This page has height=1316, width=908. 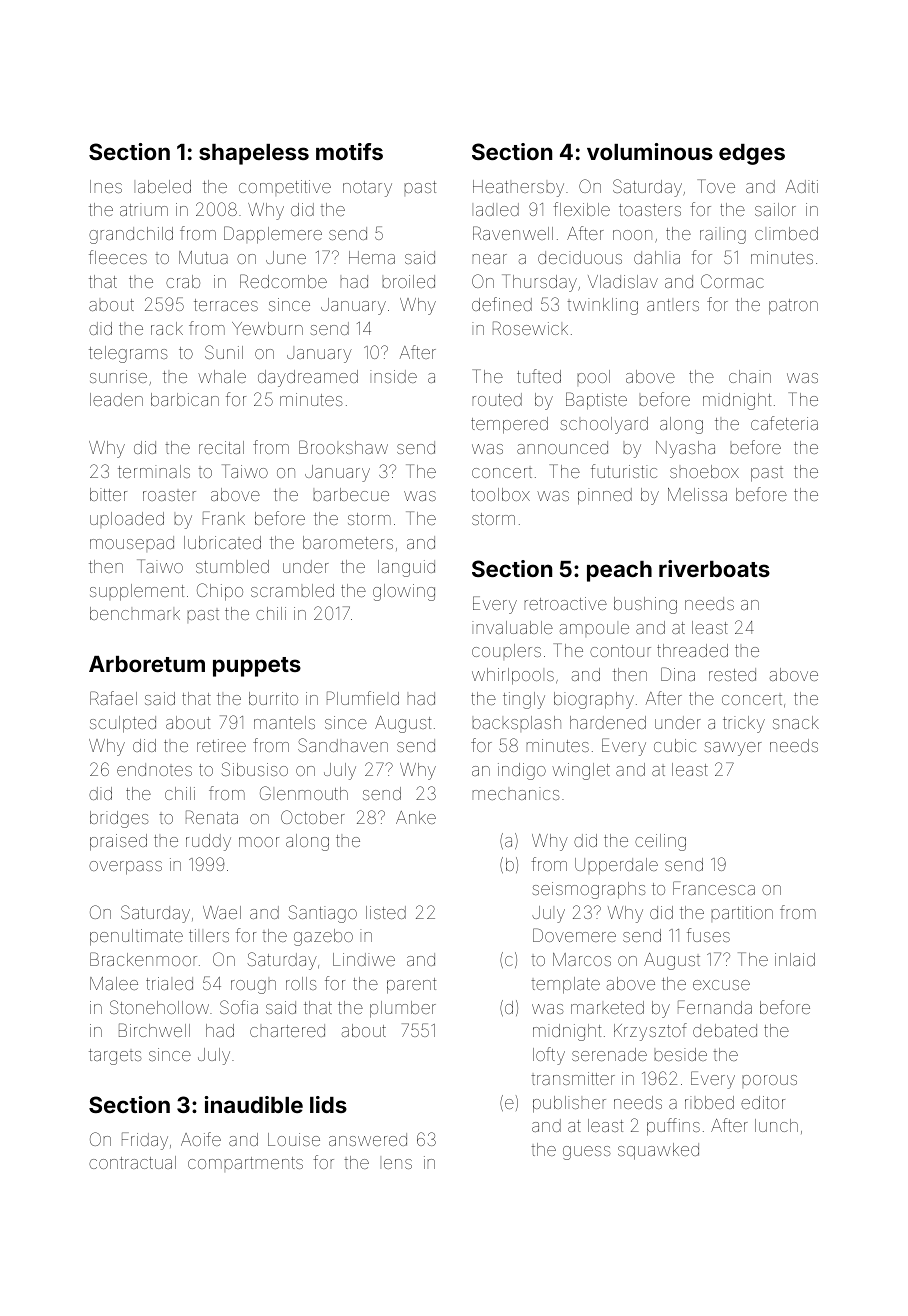 I want to click on Upperdale, so click(x=616, y=866).
